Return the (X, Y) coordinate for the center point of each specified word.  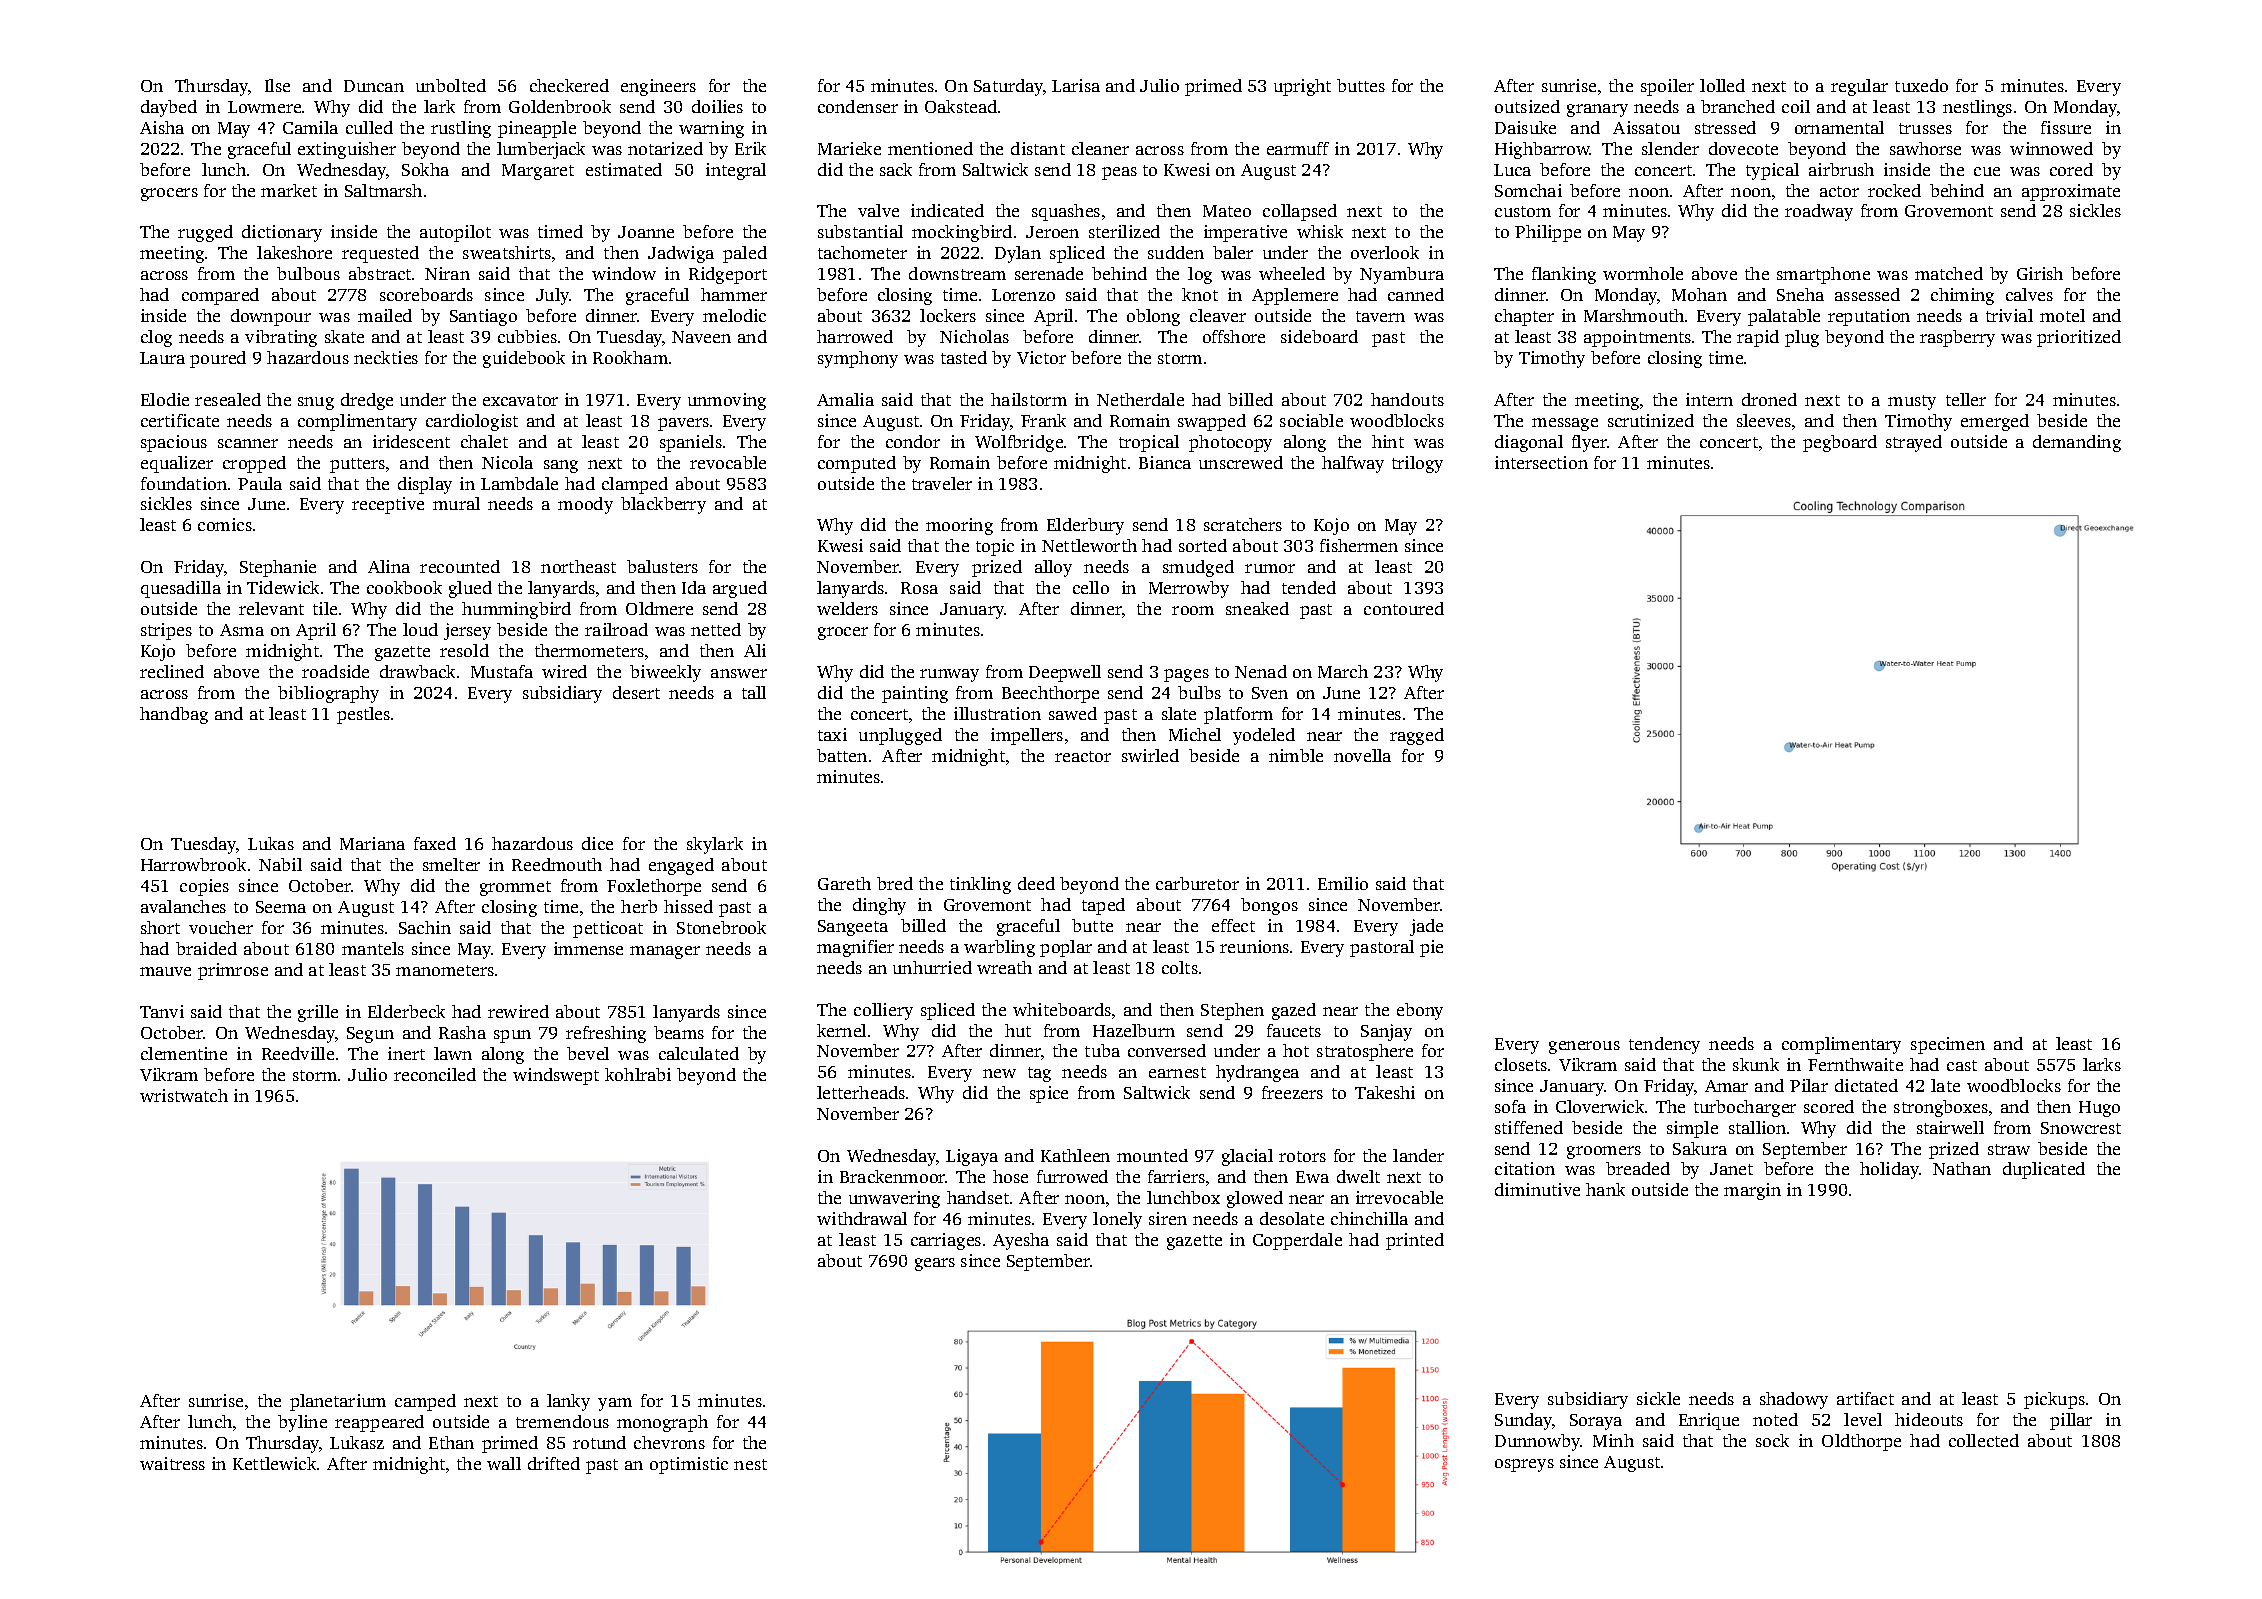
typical (1772, 171)
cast (1962, 1065)
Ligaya (972, 1157)
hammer (734, 294)
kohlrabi (638, 1074)
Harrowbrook (193, 864)
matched (1949, 273)
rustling (461, 129)
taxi (832, 734)
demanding (2077, 443)
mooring (959, 526)
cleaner (1100, 148)
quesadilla (181, 589)
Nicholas (974, 336)
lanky (568, 1402)
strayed (1914, 443)
